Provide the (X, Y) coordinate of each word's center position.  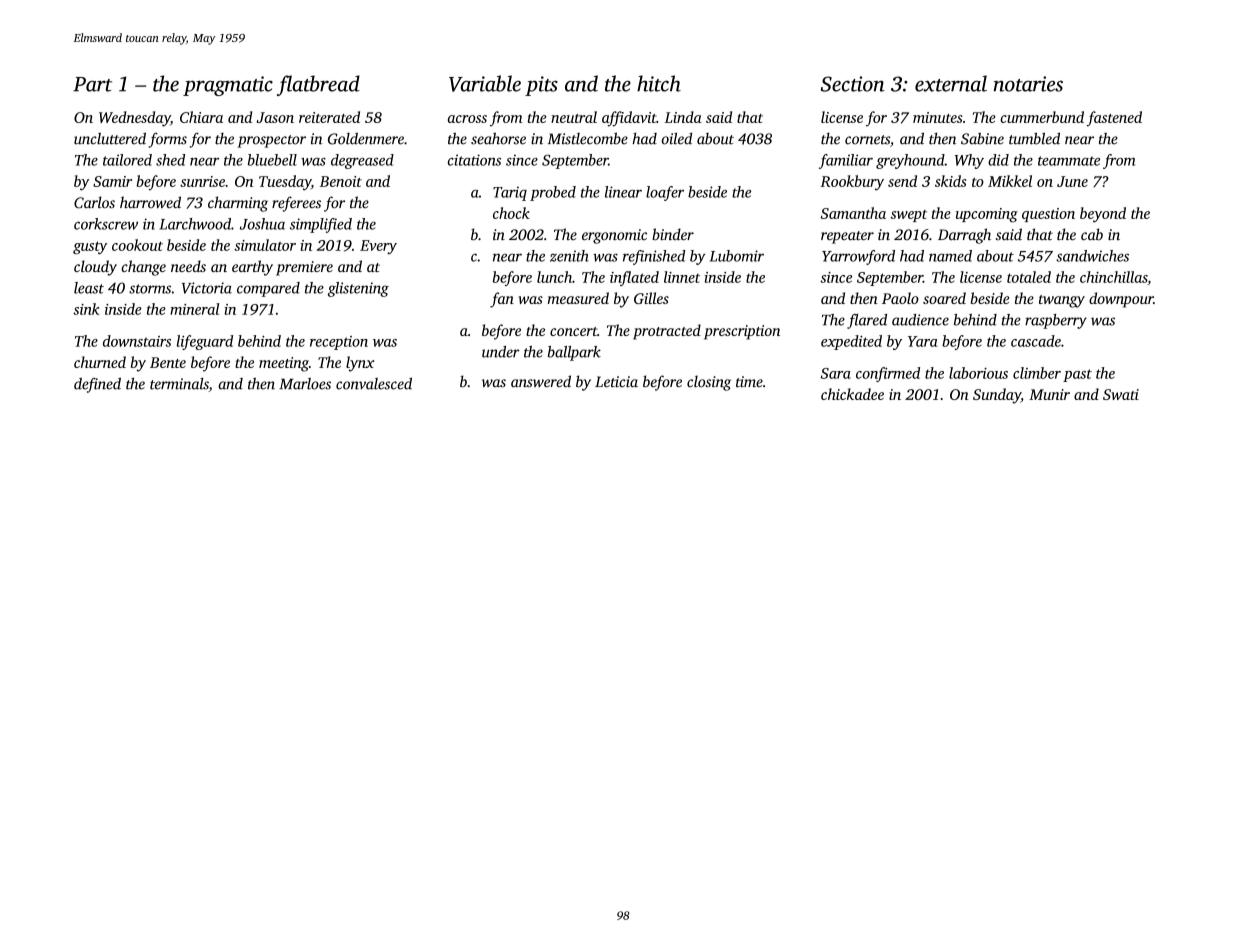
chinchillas (1113, 277)
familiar (846, 161)
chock (511, 213)
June (1072, 181)
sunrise (202, 181)
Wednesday (134, 119)
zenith (569, 256)
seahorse (498, 139)
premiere (304, 268)
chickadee (852, 394)
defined (97, 385)
